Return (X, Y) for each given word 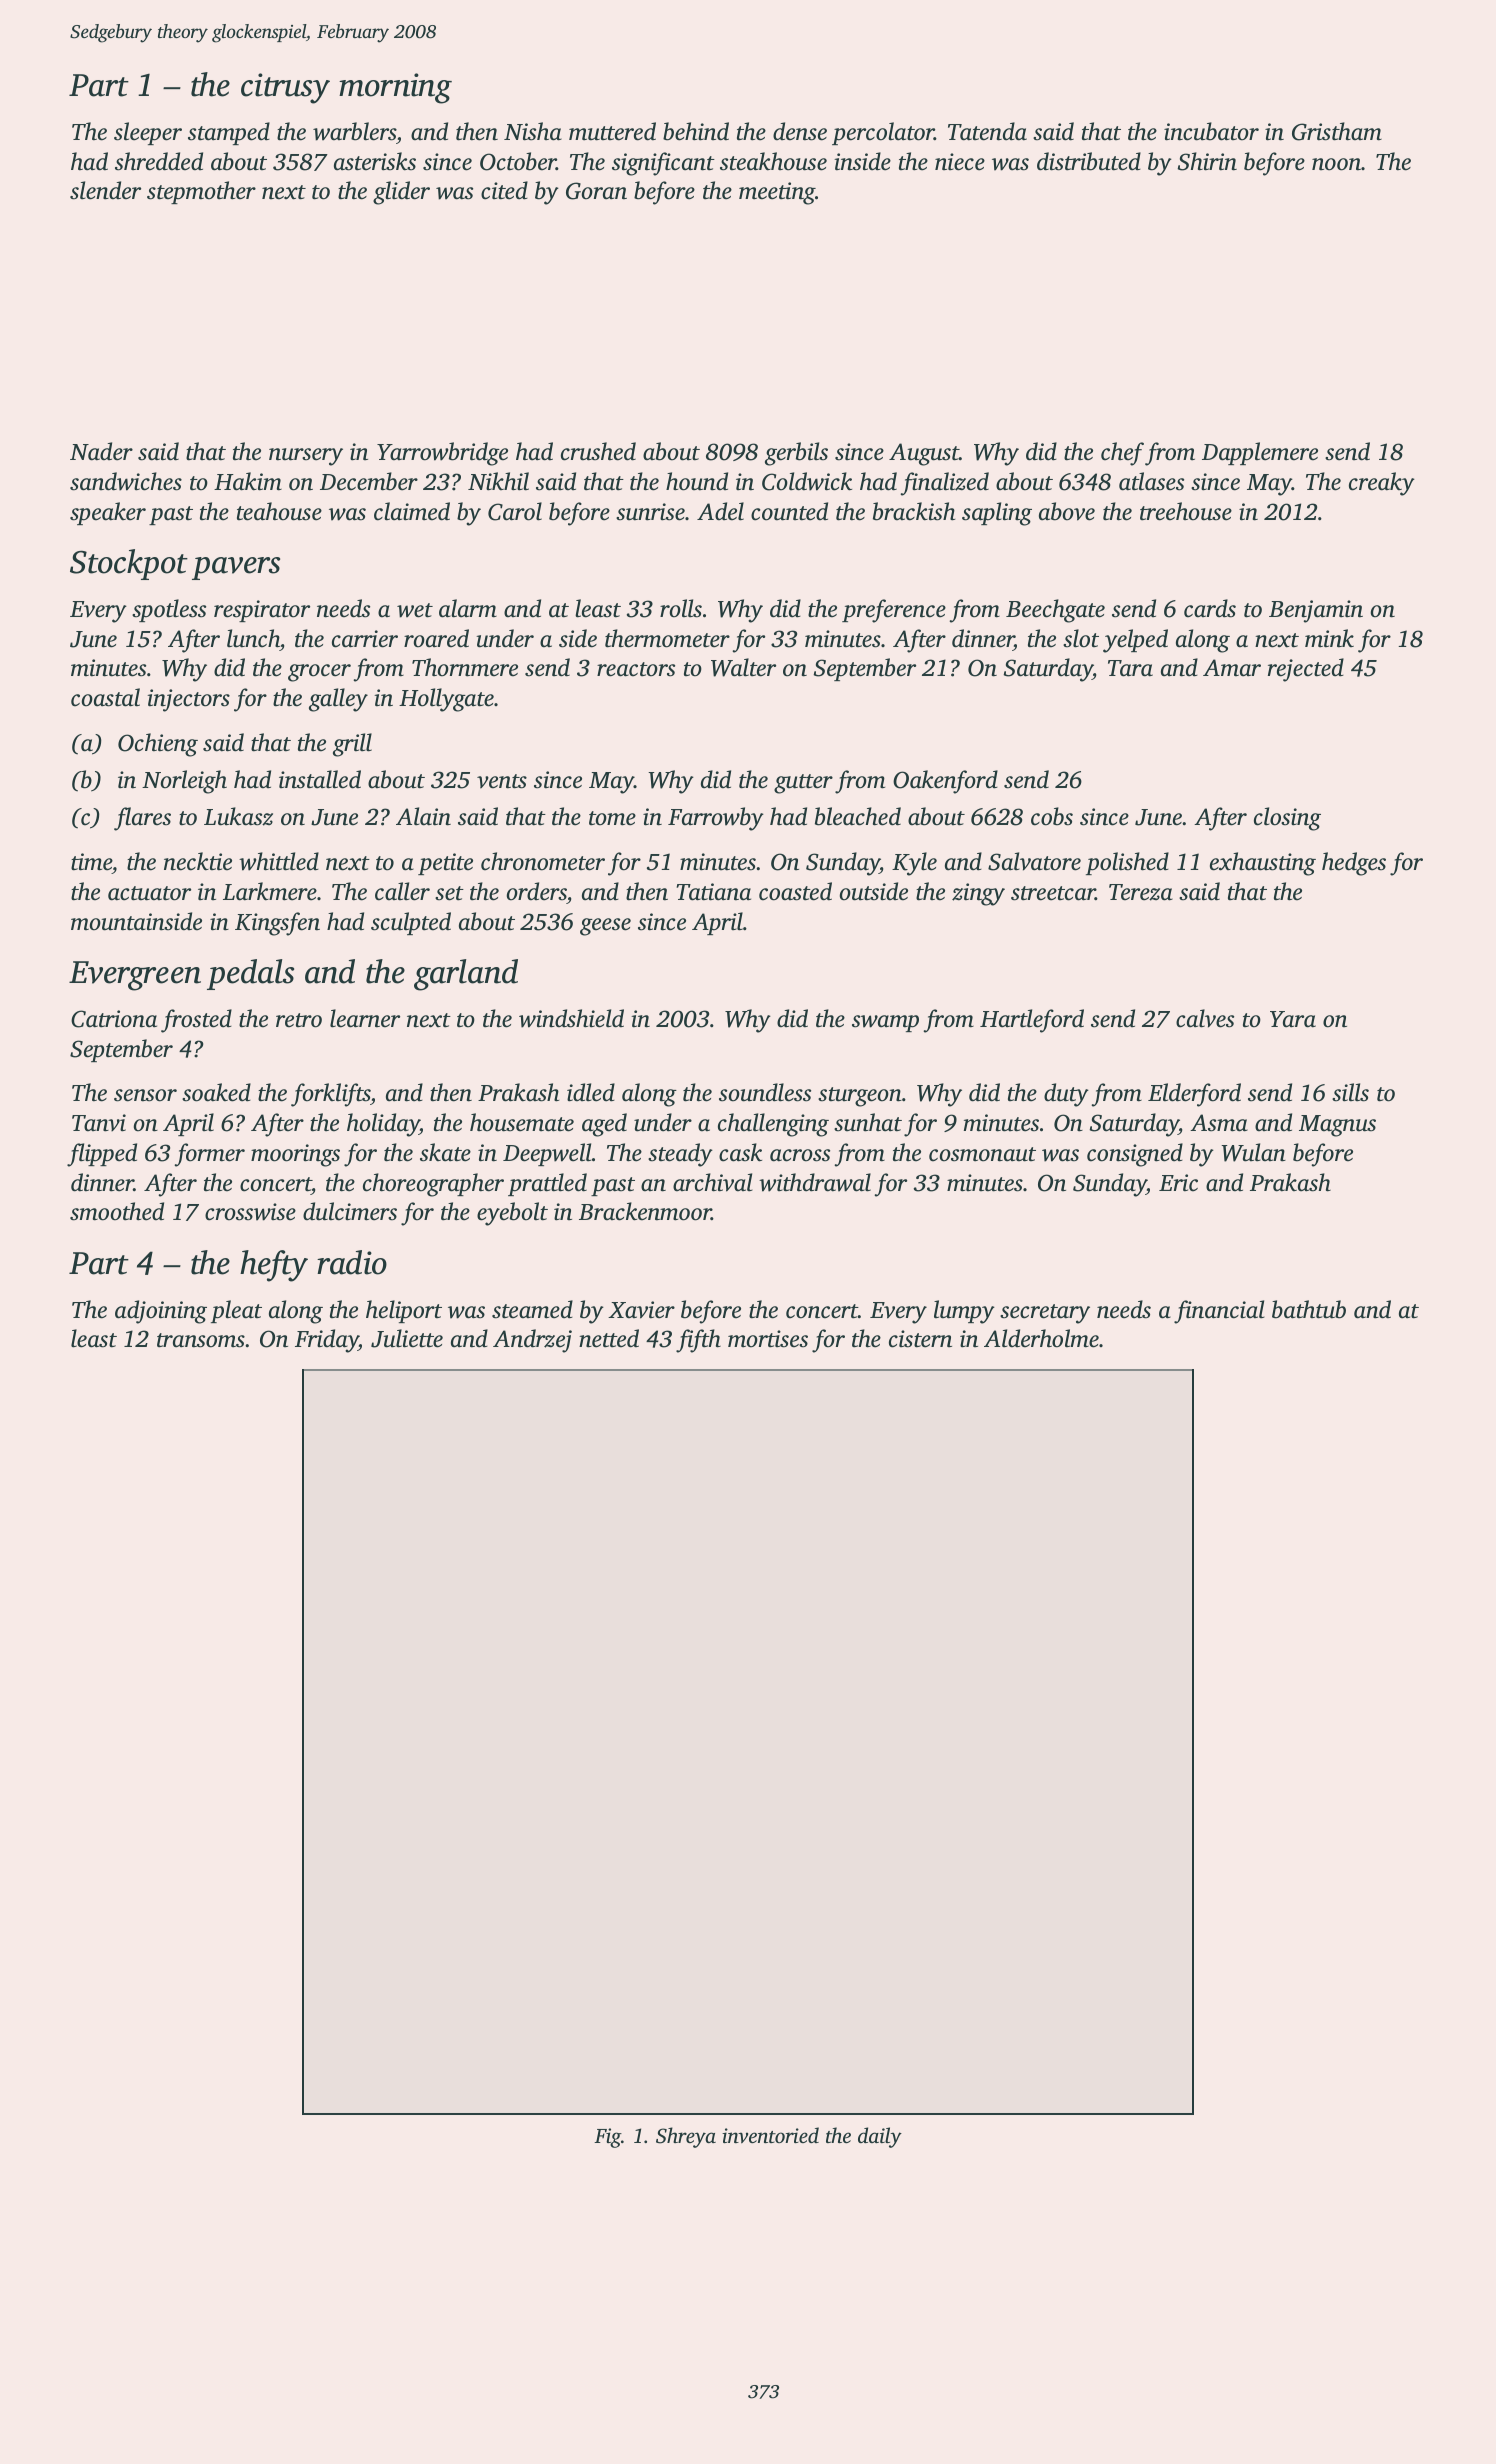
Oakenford (945, 782)
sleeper (148, 133)
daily (880, 2137)
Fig (607, 2138)
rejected (1306, 670)
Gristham (1337, 131)
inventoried (770, 2135)
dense (800, 131)
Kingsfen (277, 924)
